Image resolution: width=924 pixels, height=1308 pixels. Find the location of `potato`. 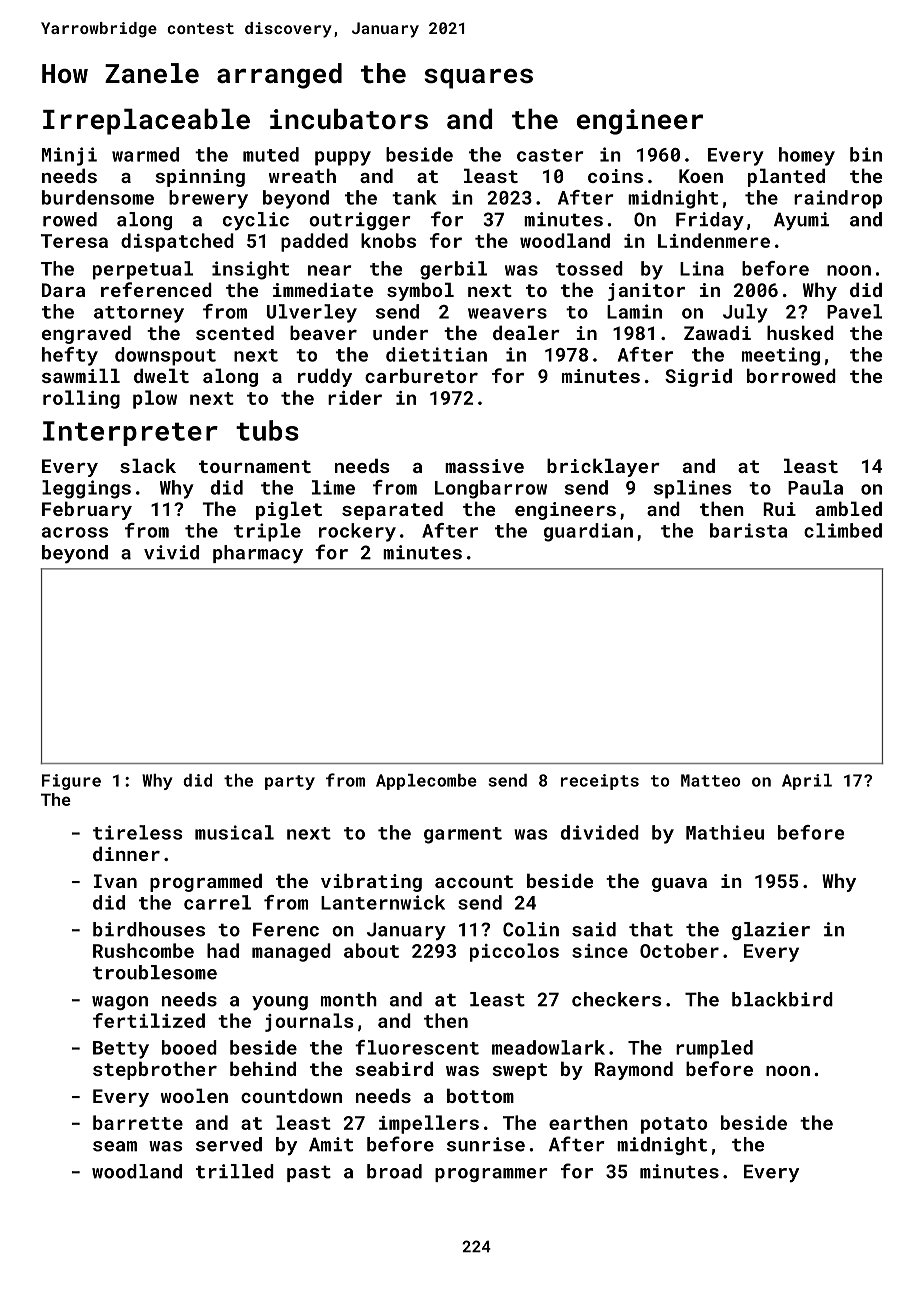

potato is located at coordinates (674, 1125).
